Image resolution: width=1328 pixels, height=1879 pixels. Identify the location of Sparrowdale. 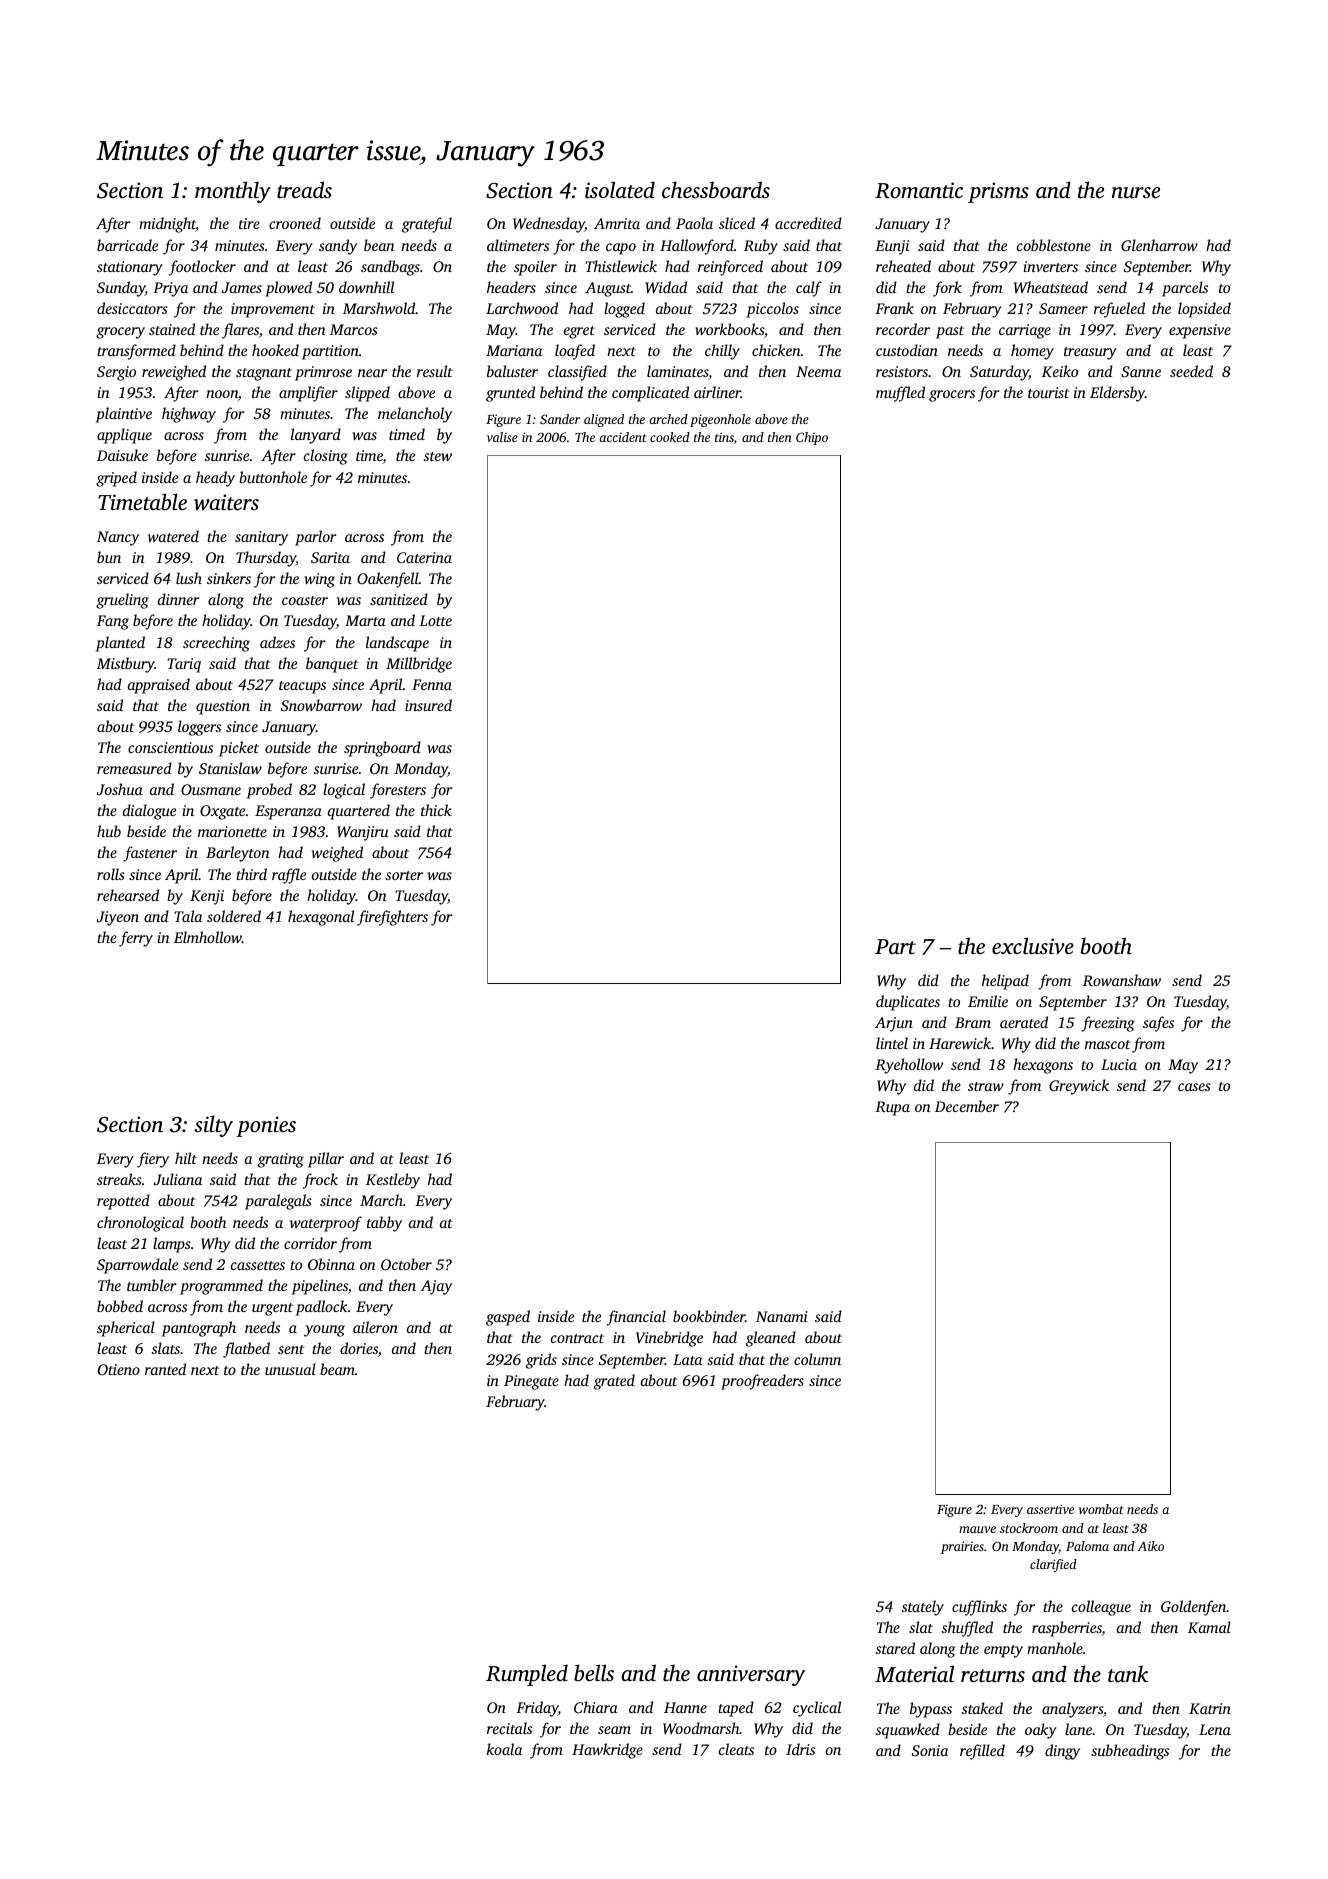
(137, 1266).
